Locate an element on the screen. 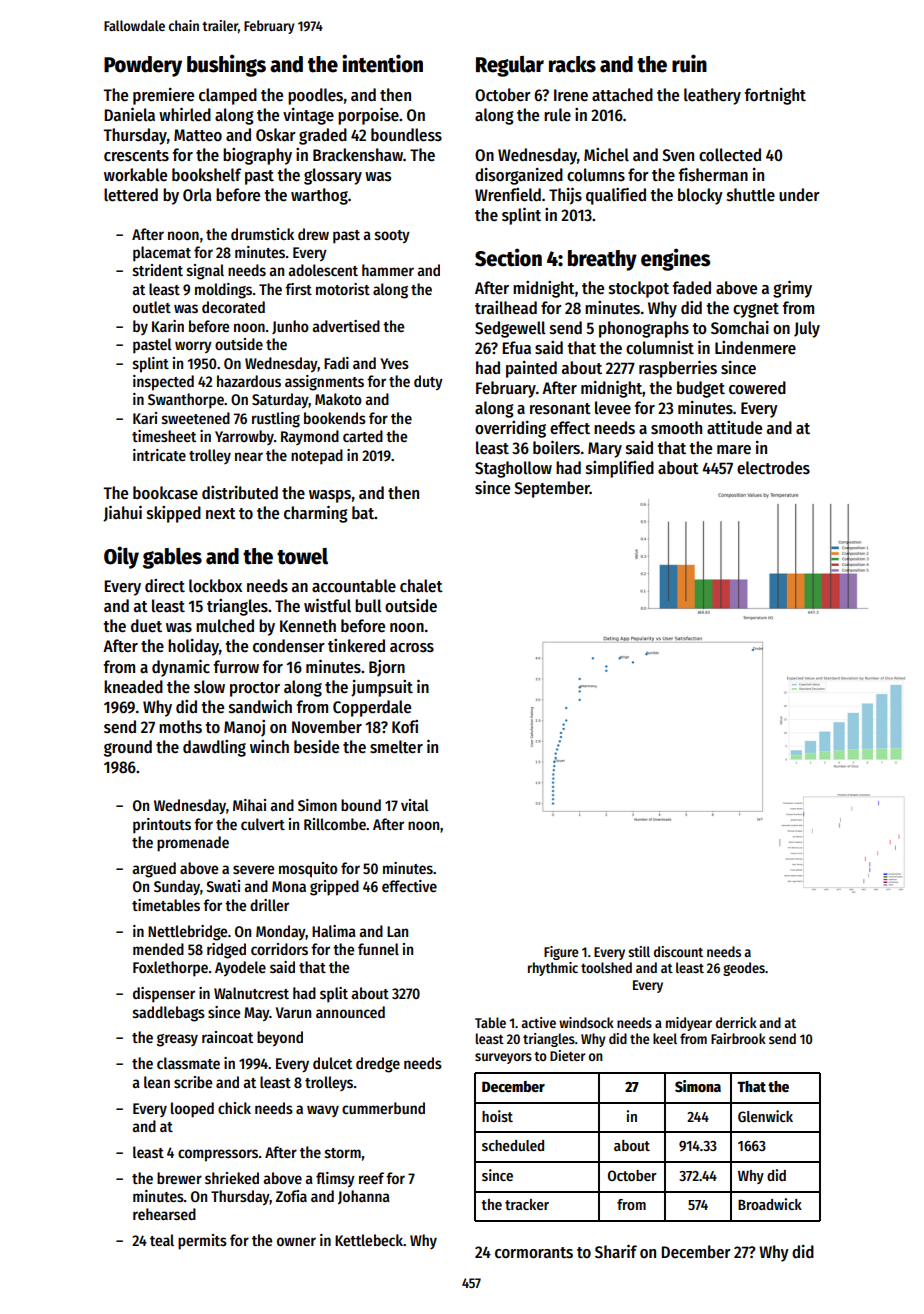  dynamic is located at coordinates (181, 668).
